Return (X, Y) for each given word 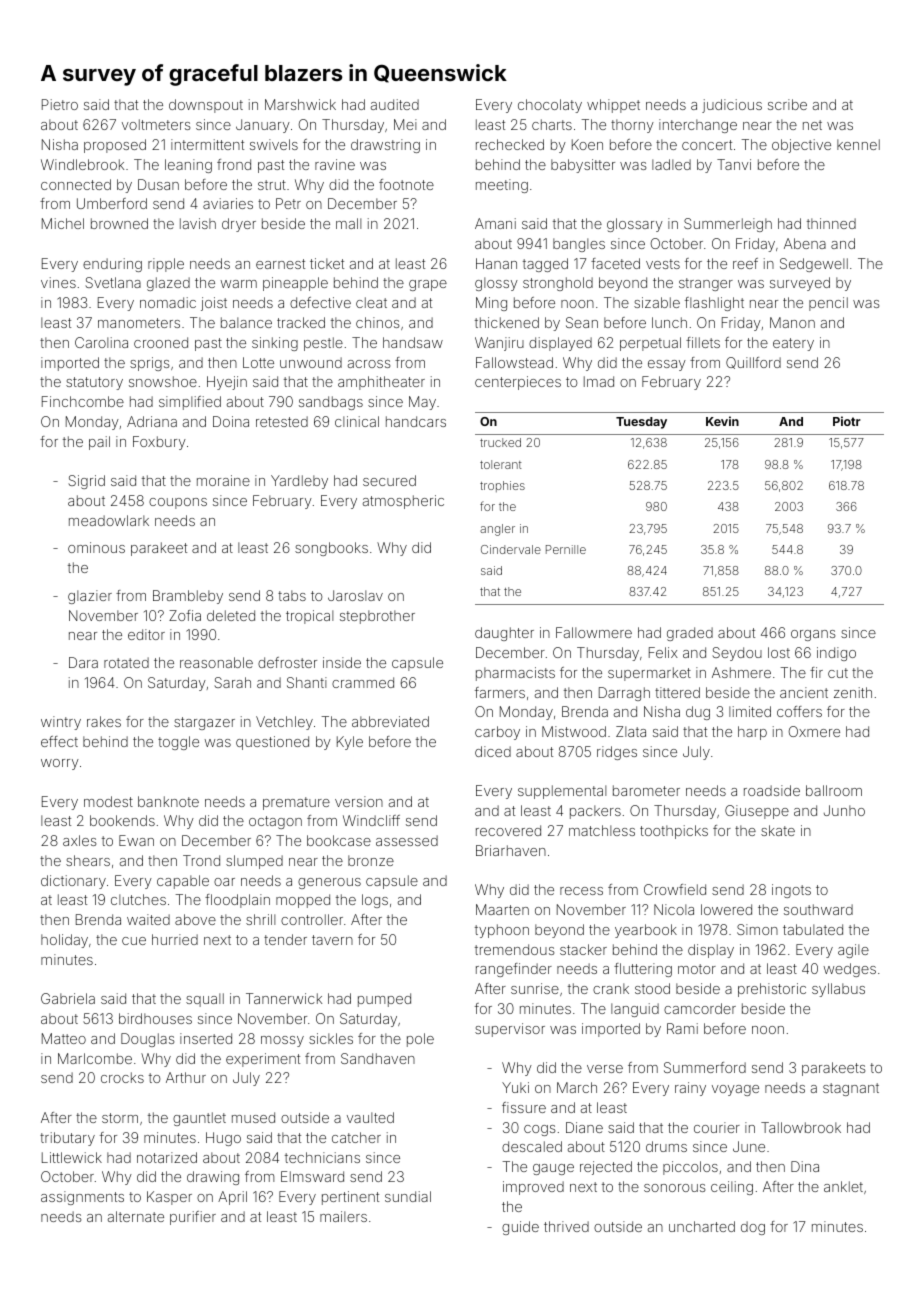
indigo (836, 654)
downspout (206, 106)
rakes (104, 721)
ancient (804, 692)
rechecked (510, 144)
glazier (90, 597)
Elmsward (312, 1176)
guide (520, 1228)
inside (342, 662)
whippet (613, 106)
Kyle (350, 743)
